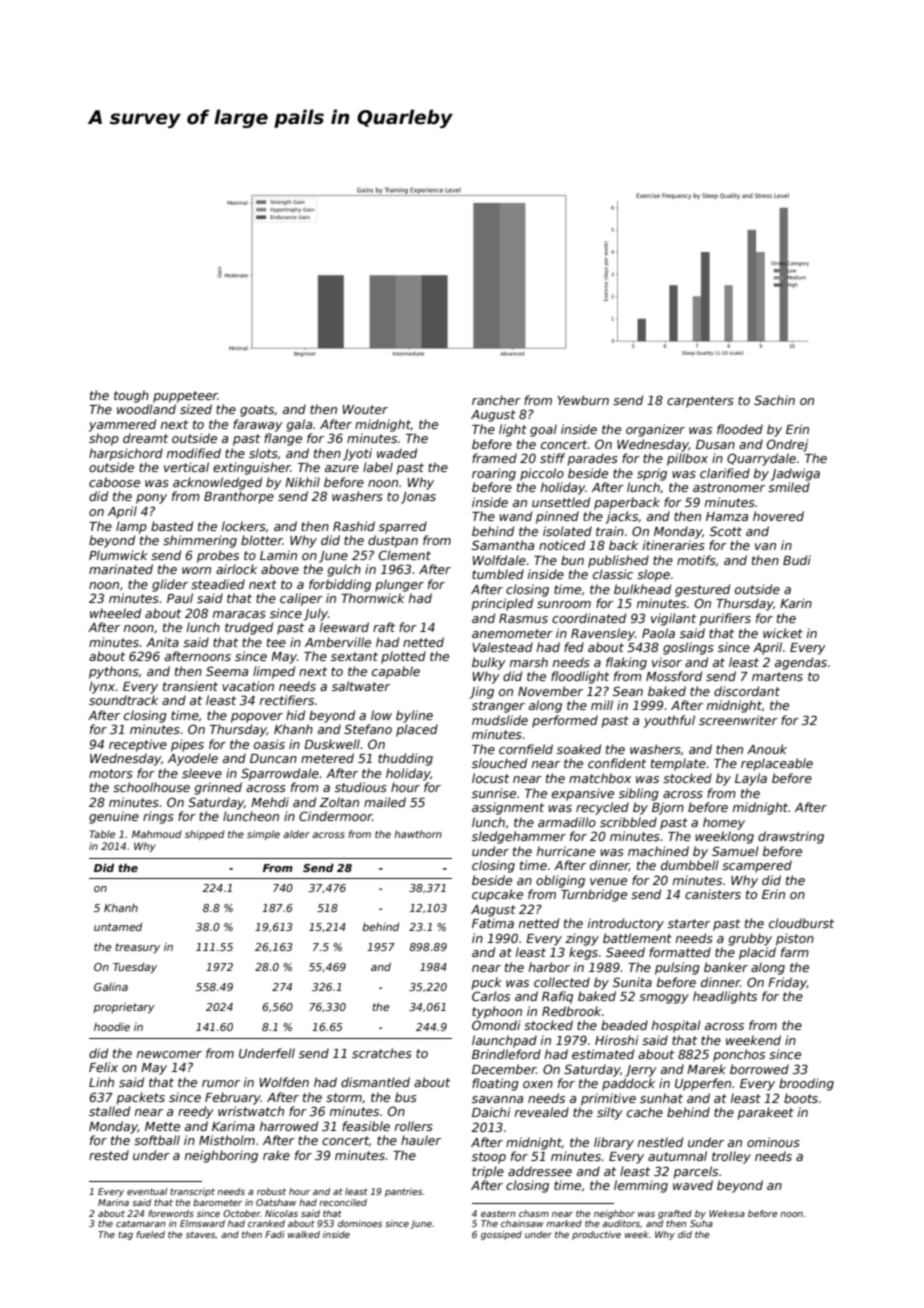 The height and width of the screenshot is (1308, 924). I want to click on Brindleford, so click(506, 1054).
